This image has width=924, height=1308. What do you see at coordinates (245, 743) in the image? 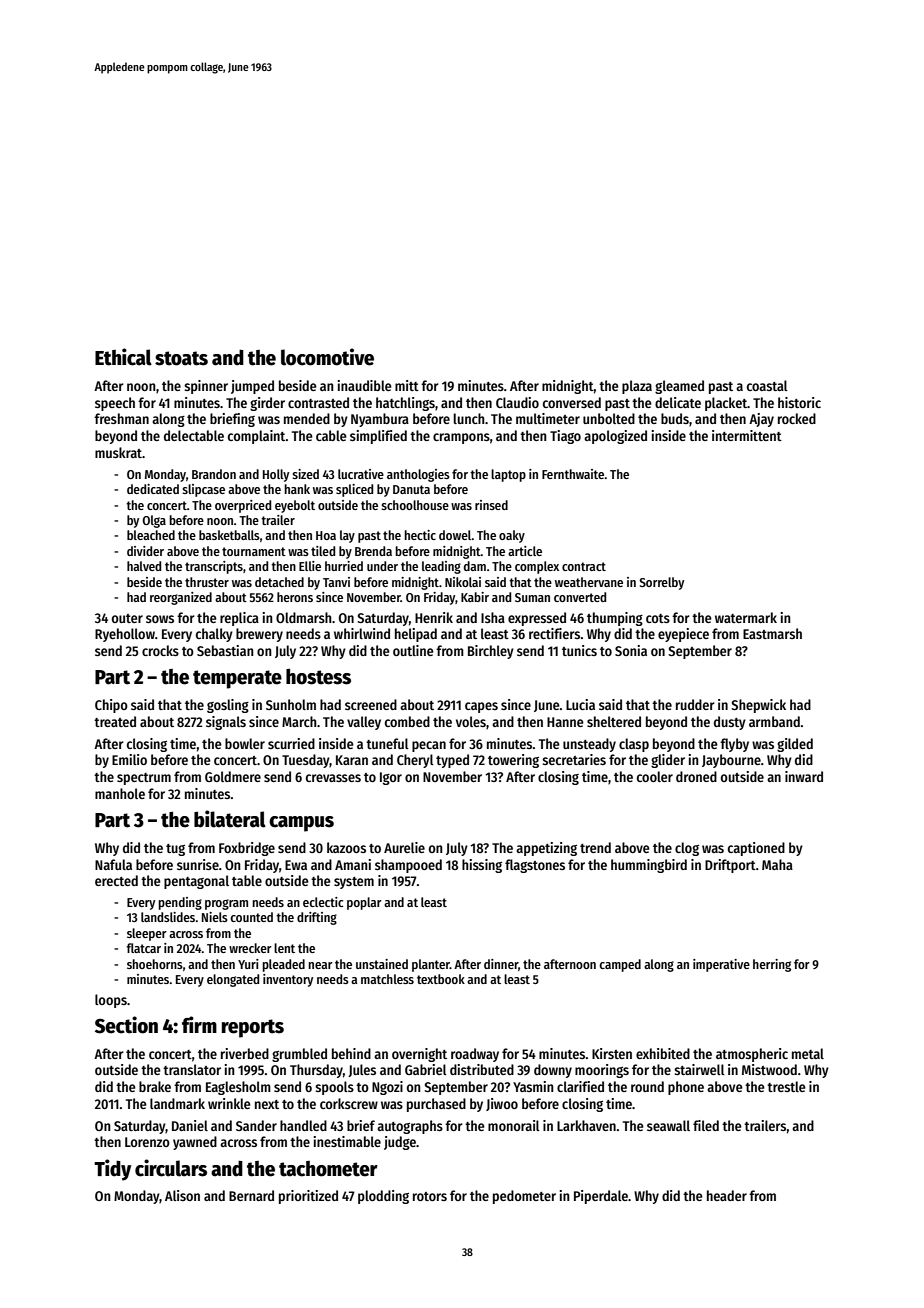
I see `bowler` at bounding box center [245, 743].
